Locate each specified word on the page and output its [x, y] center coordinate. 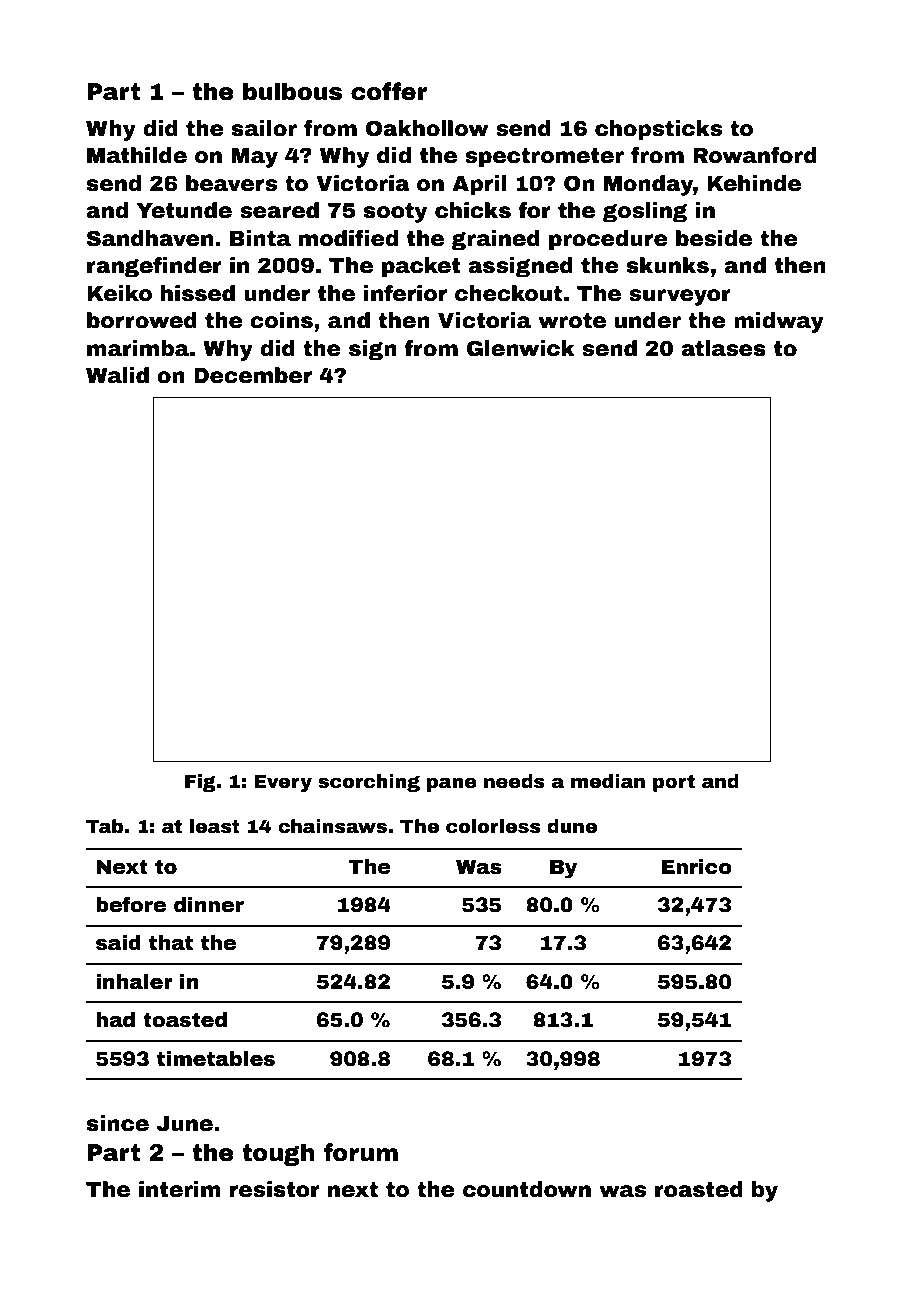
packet [421, 267]
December [253, 375]
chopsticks [658, 130]
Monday [648, 185]
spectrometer [544, 158]
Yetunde [184, 210]
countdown [527, 1189]
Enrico [697, 867]
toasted [185, 1020]
